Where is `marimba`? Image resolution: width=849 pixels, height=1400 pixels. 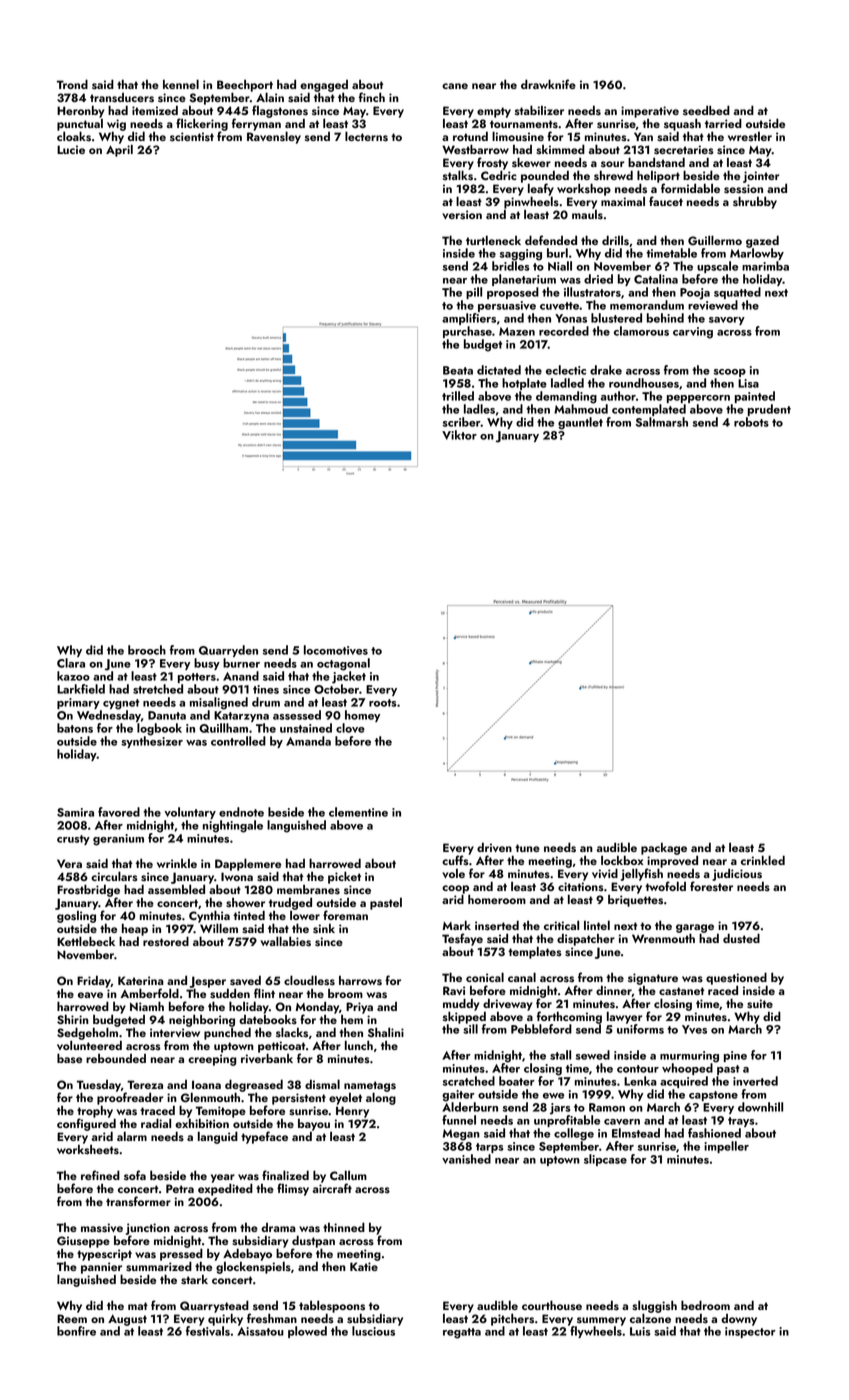
marimba is located at coordinates (765, 266).
